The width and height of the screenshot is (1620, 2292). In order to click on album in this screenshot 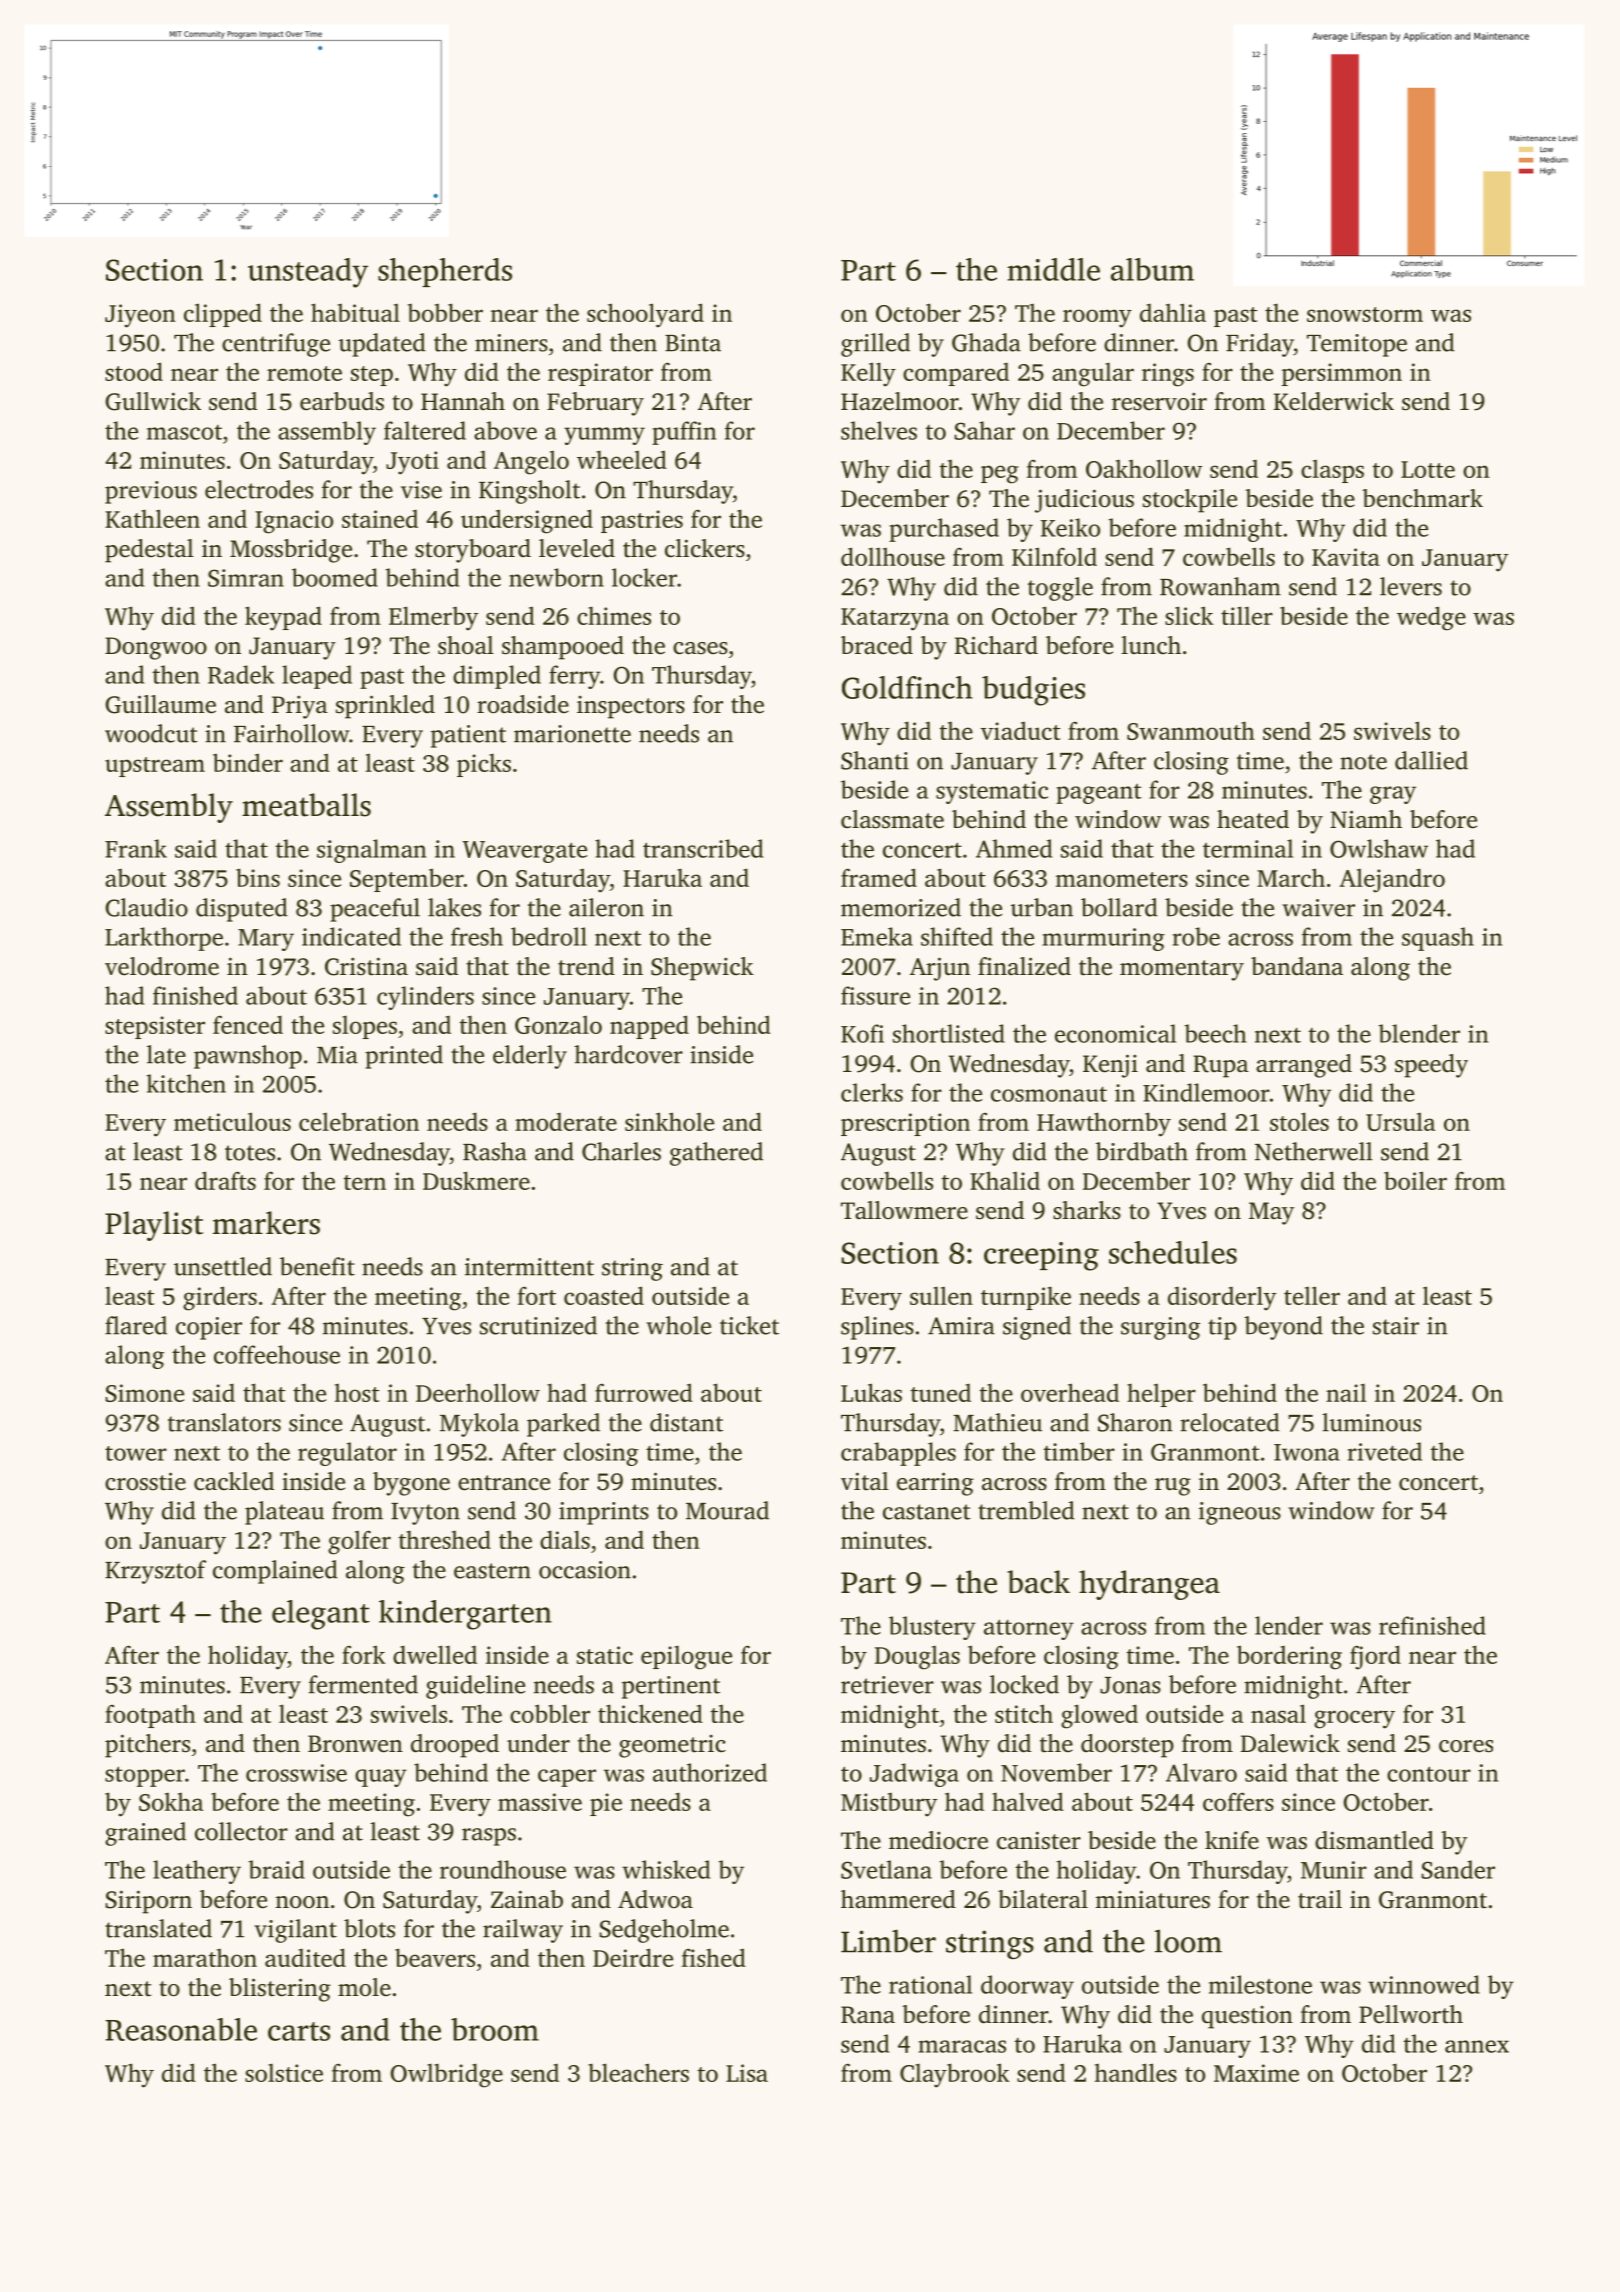, I will do `click(1152, 269)`.
